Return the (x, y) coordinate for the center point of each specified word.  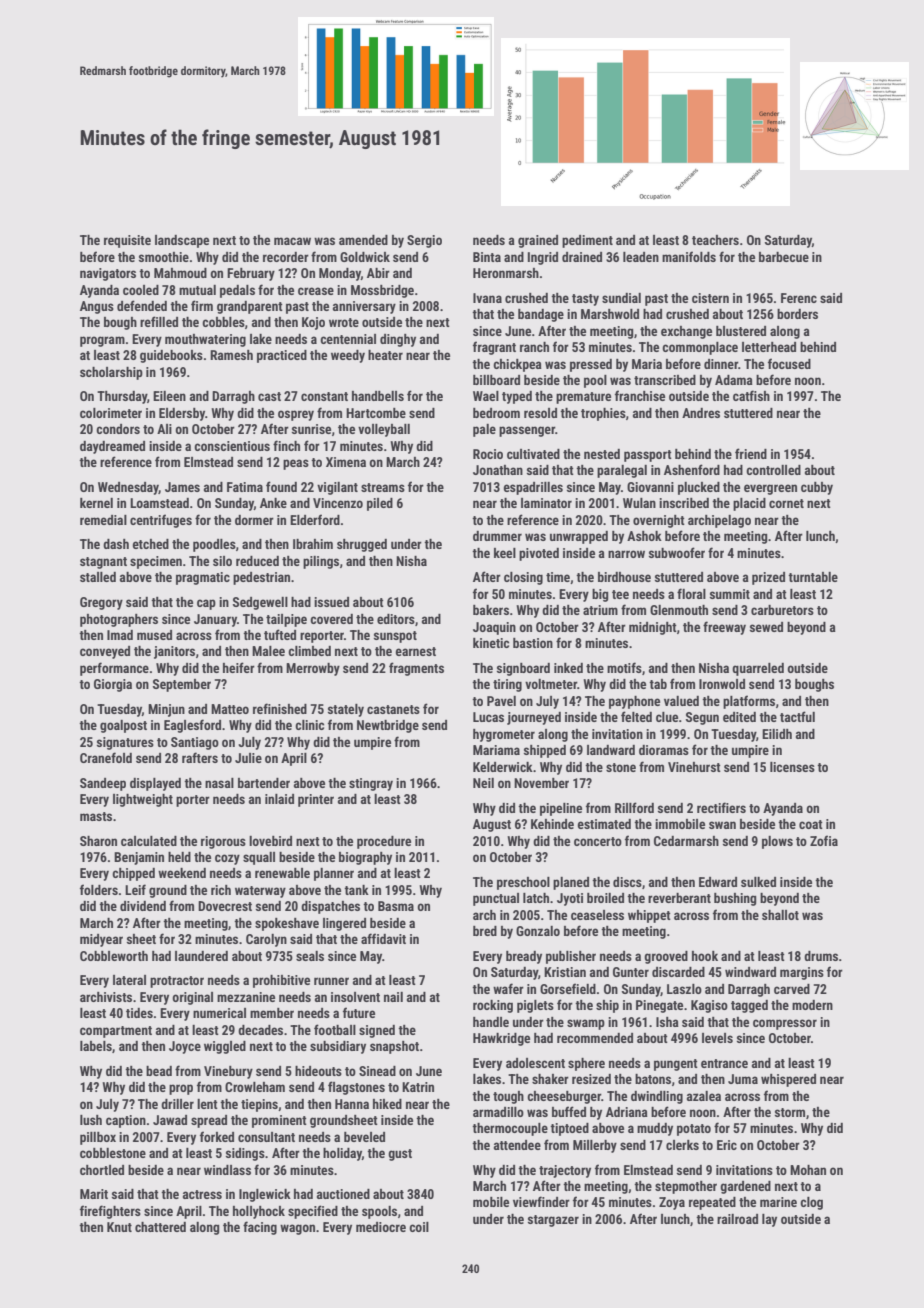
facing (260, 1228)
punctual (496, 899)
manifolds (689, 256)
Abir (378, 273)
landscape (182, 241)
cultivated (533, 454)
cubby (817, 488)
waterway (260, 892)
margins (802, 973)
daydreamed (112, 447)
